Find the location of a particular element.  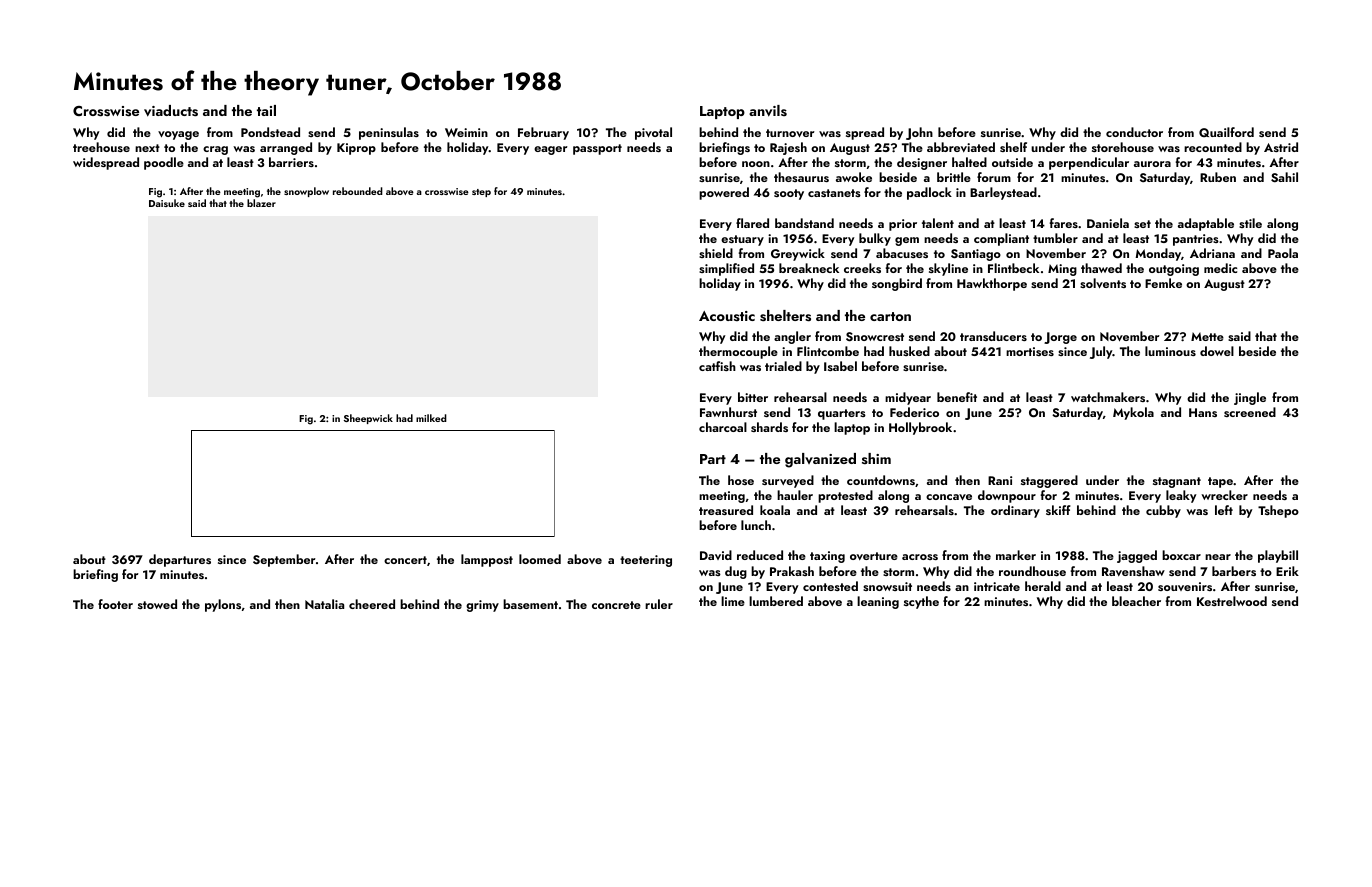

watchmakers is located at coordinates (1108, 397).
